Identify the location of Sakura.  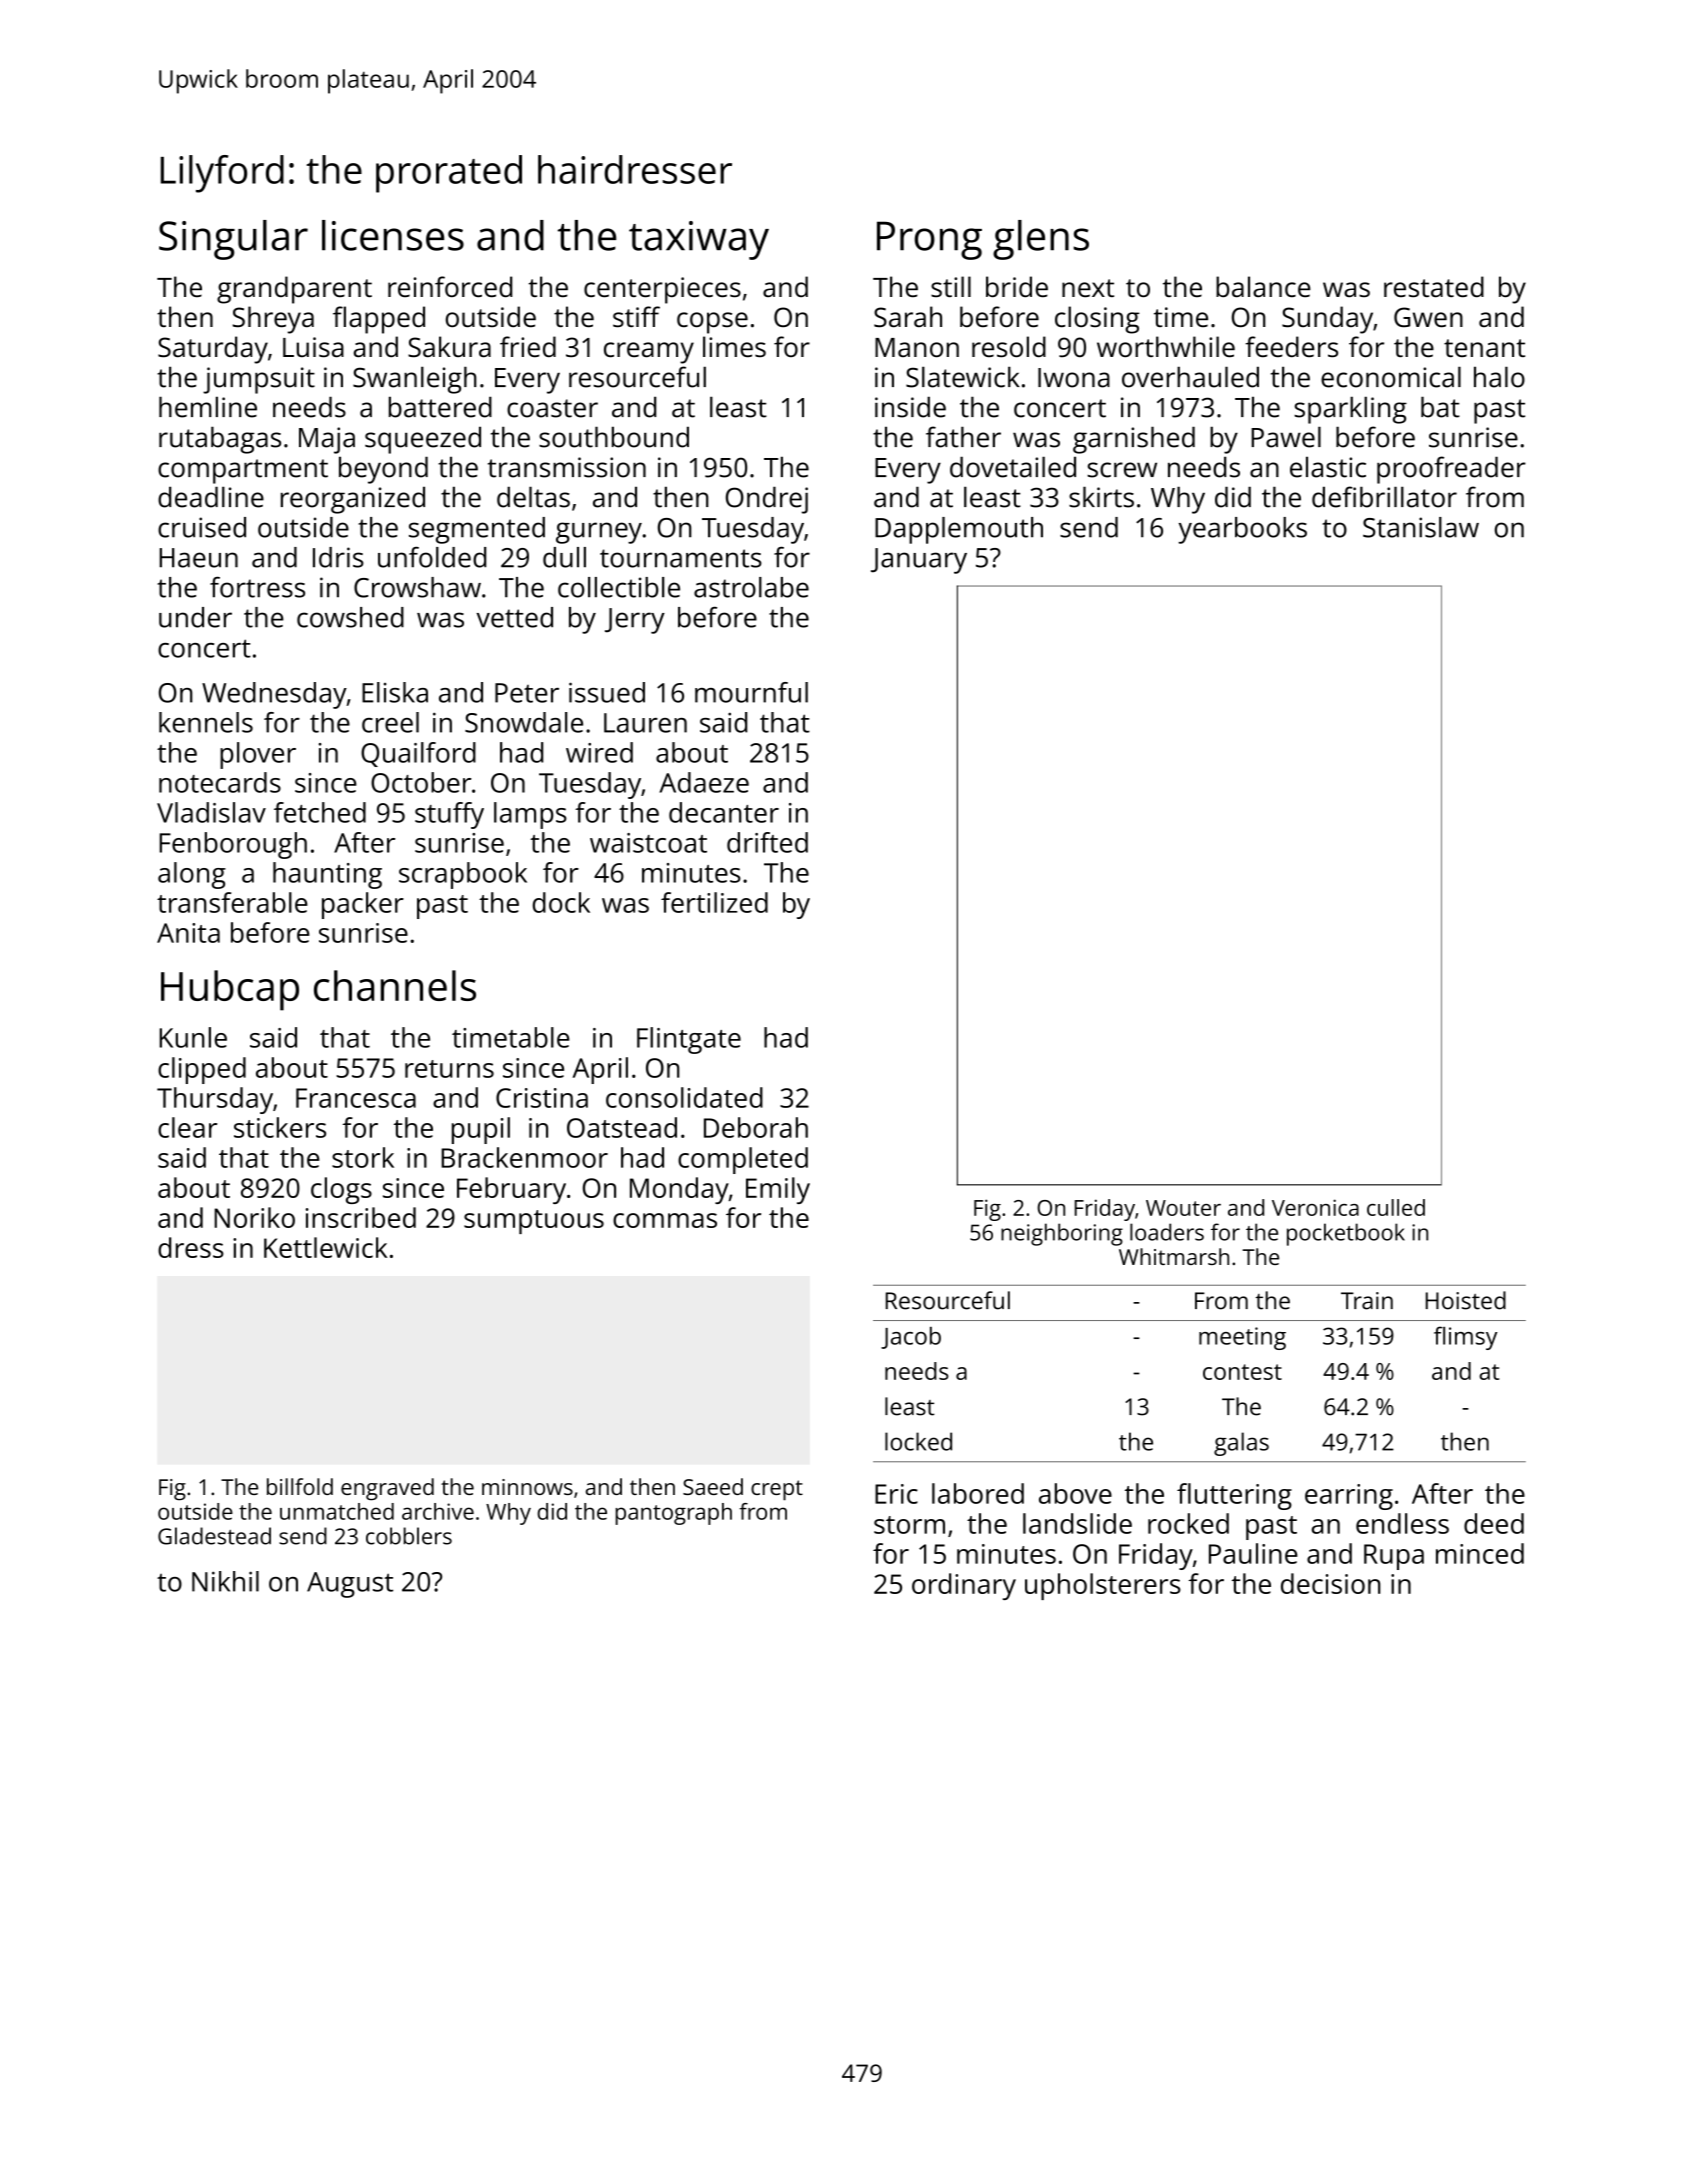
(449, 347).
